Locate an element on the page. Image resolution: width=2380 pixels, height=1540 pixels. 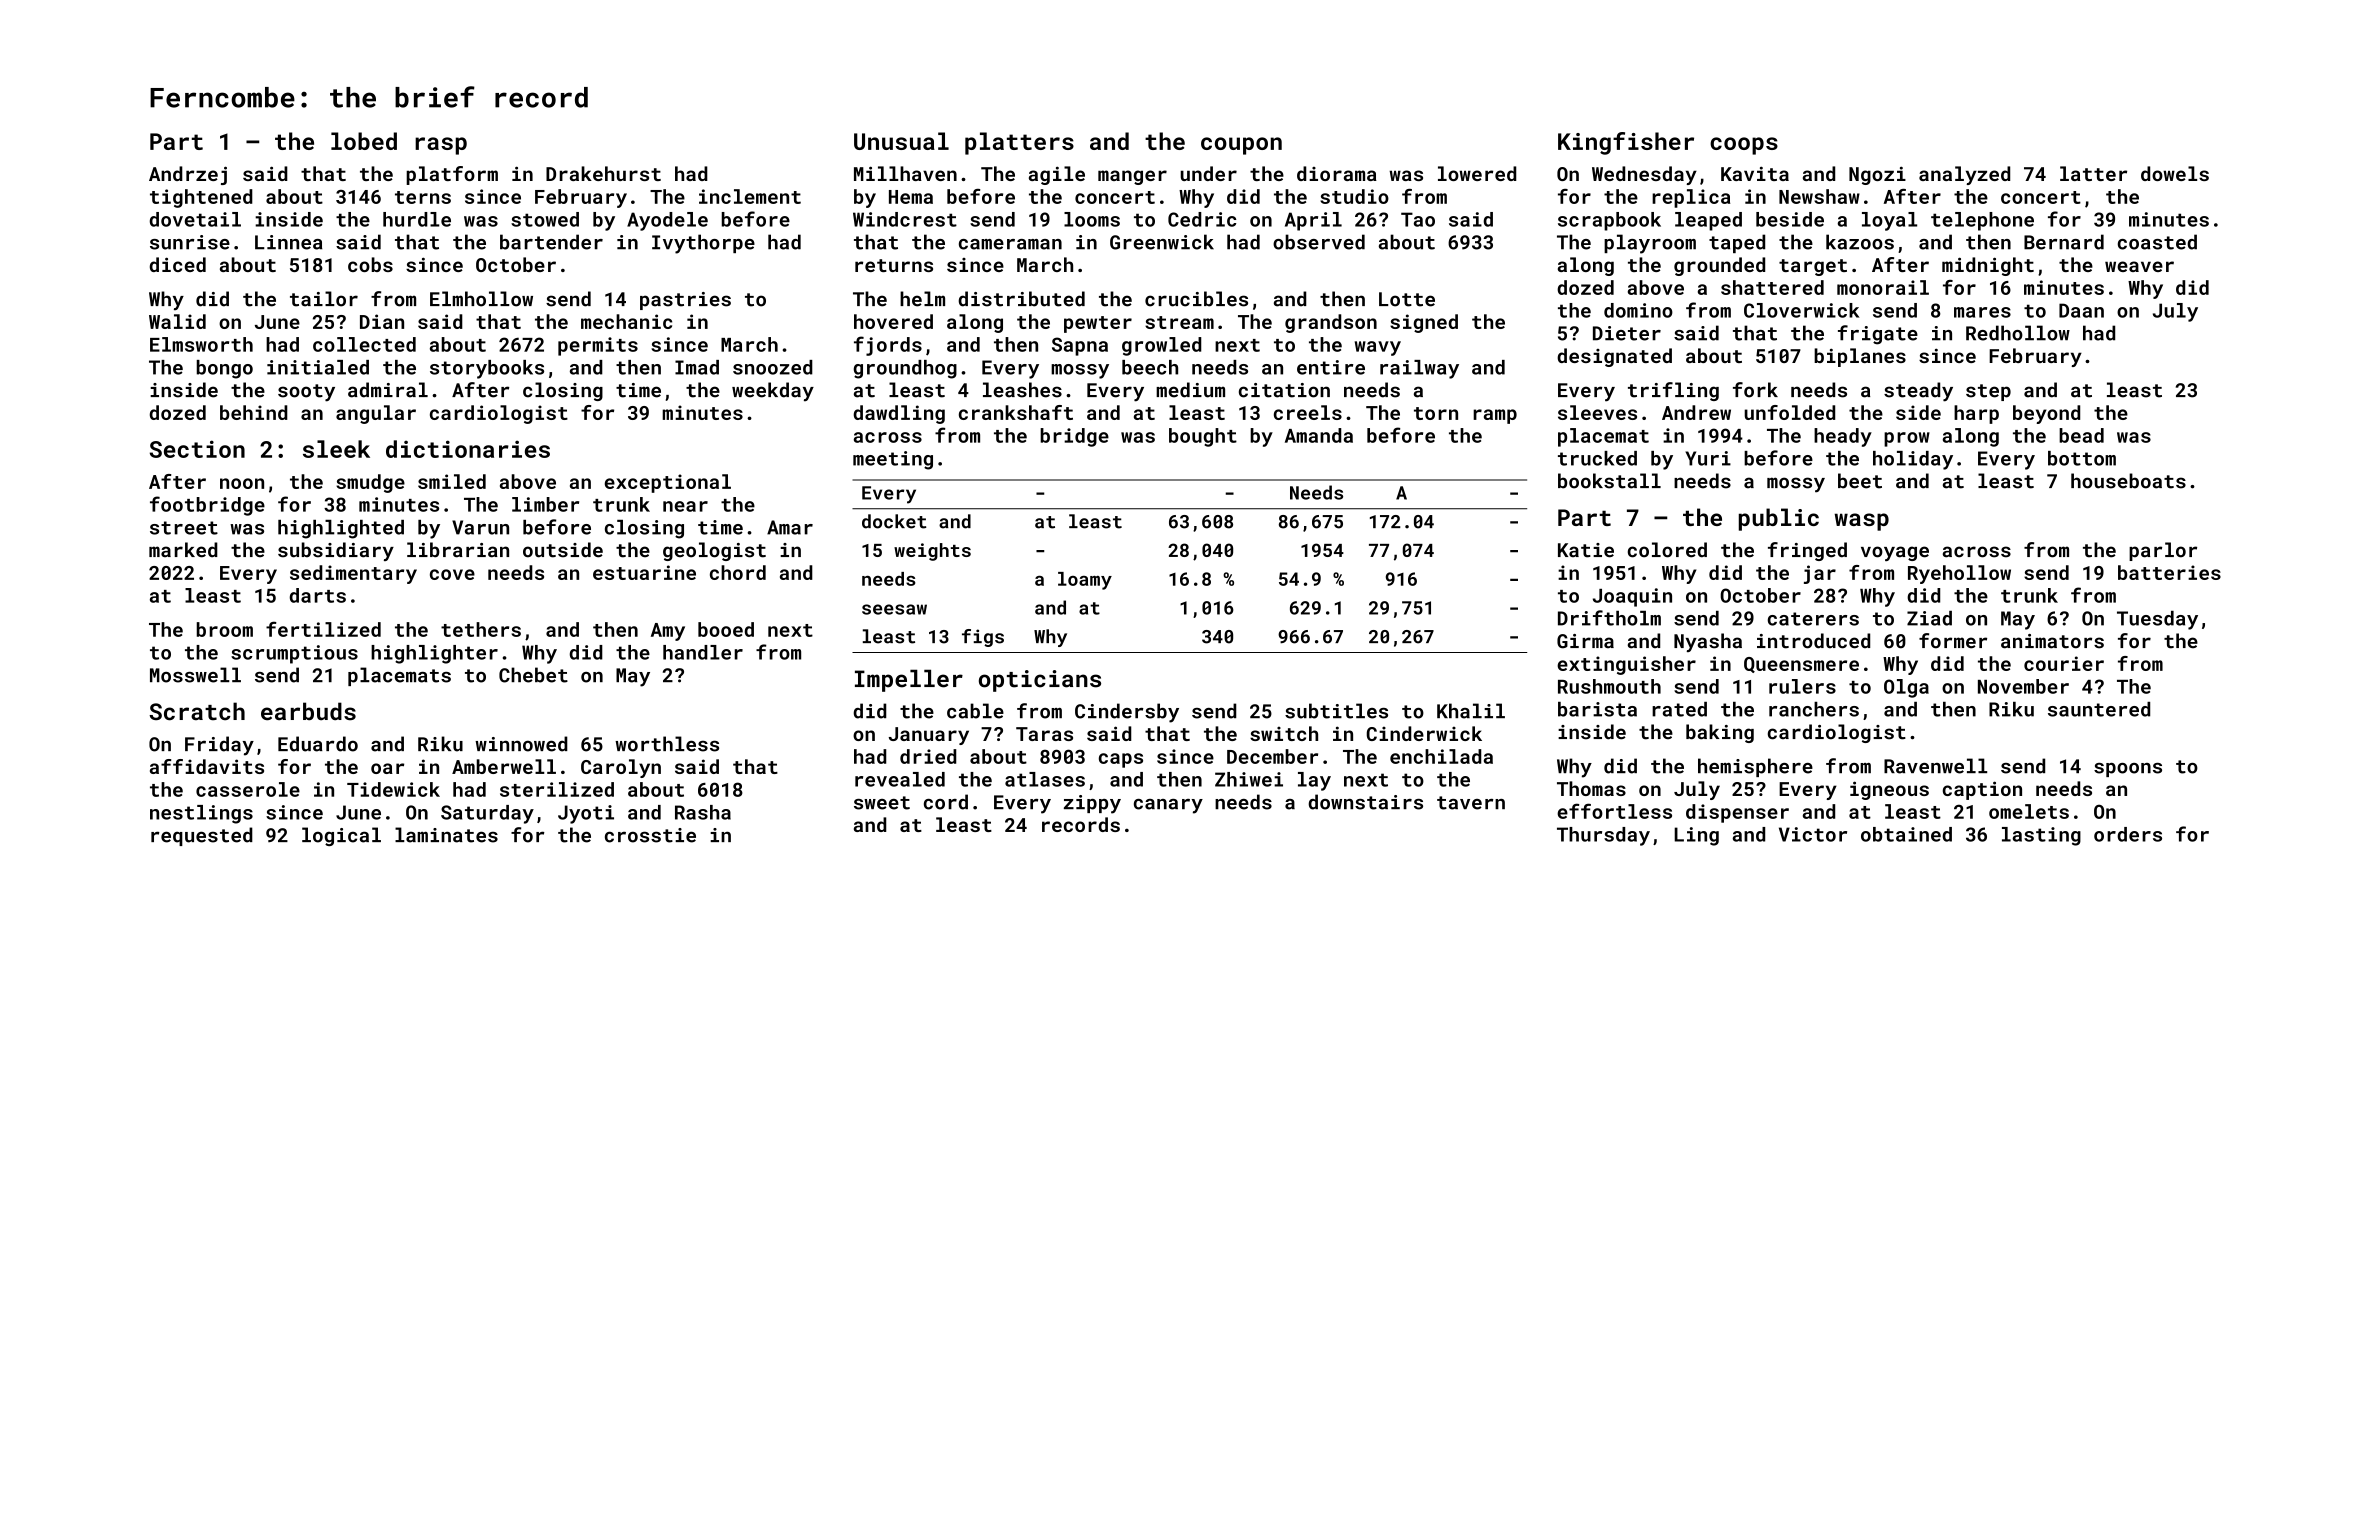
highlighter is located at coordinates (434, 654).
